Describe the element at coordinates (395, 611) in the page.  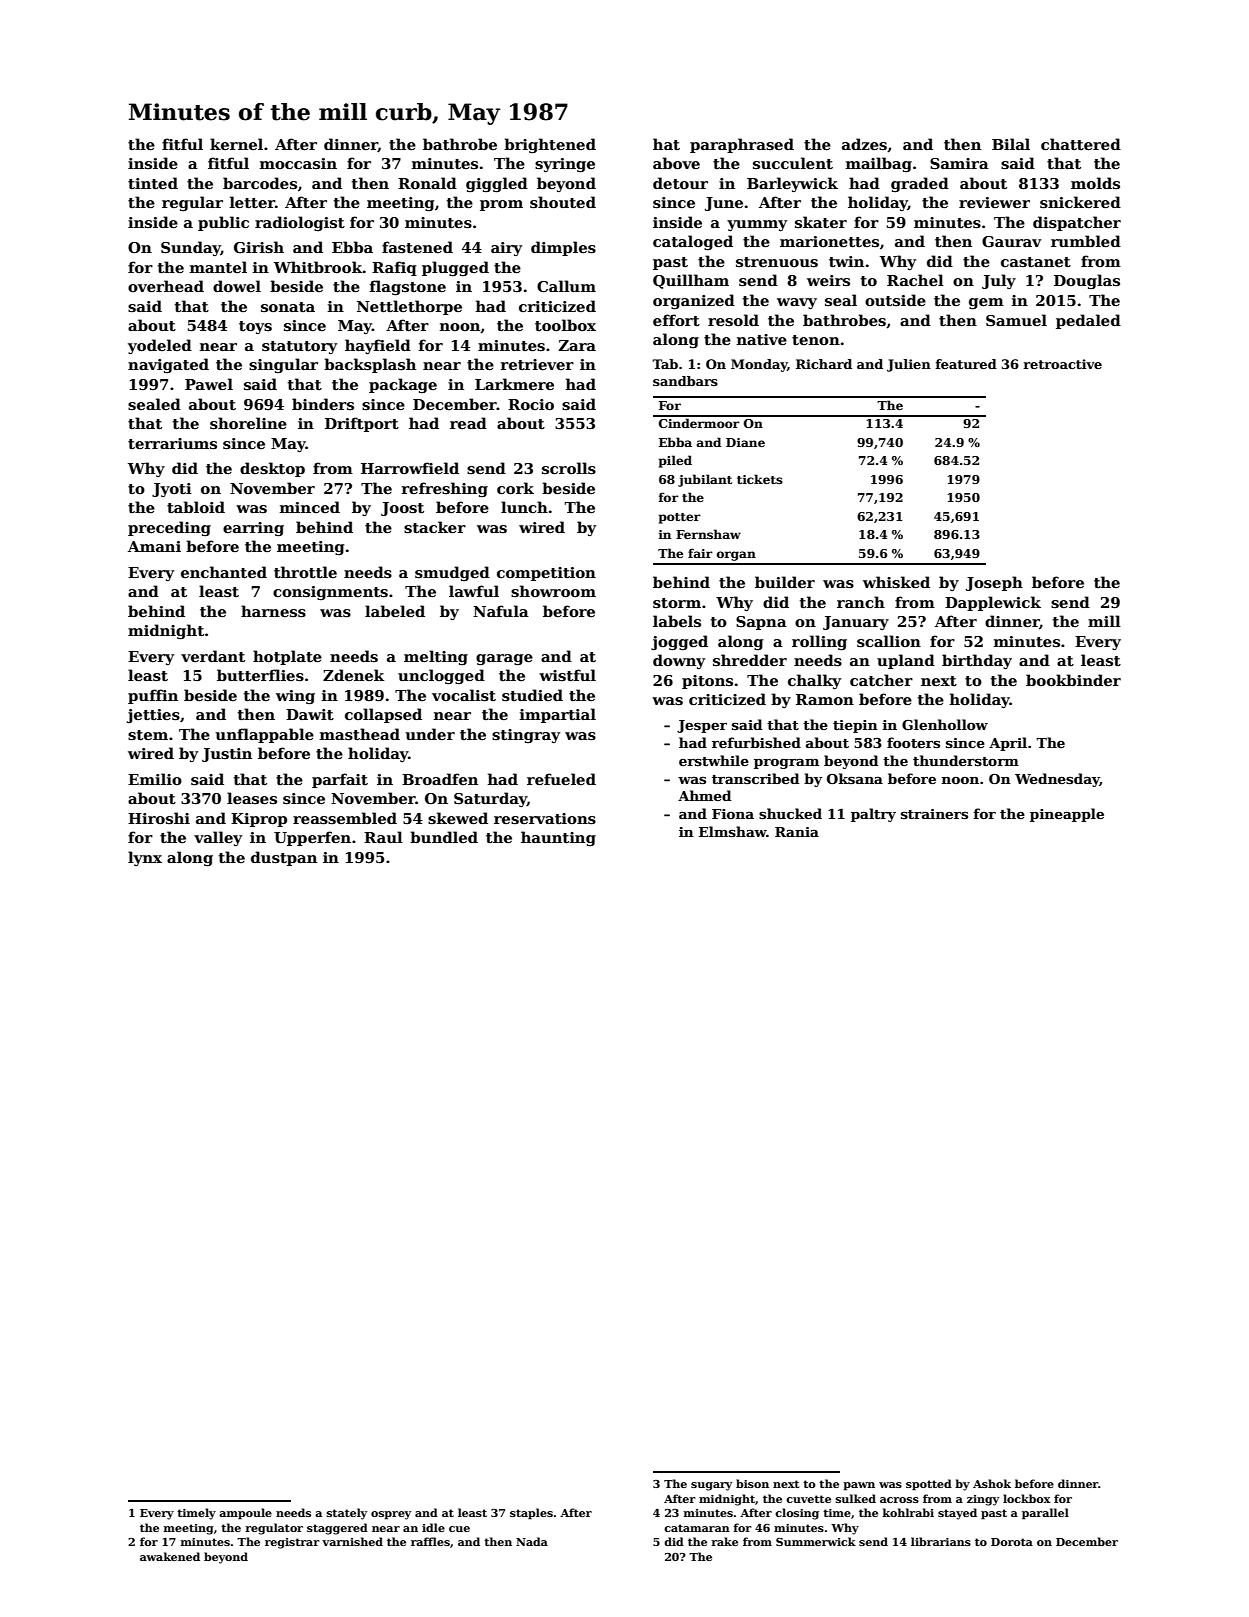
I see `labeled` at that location.
